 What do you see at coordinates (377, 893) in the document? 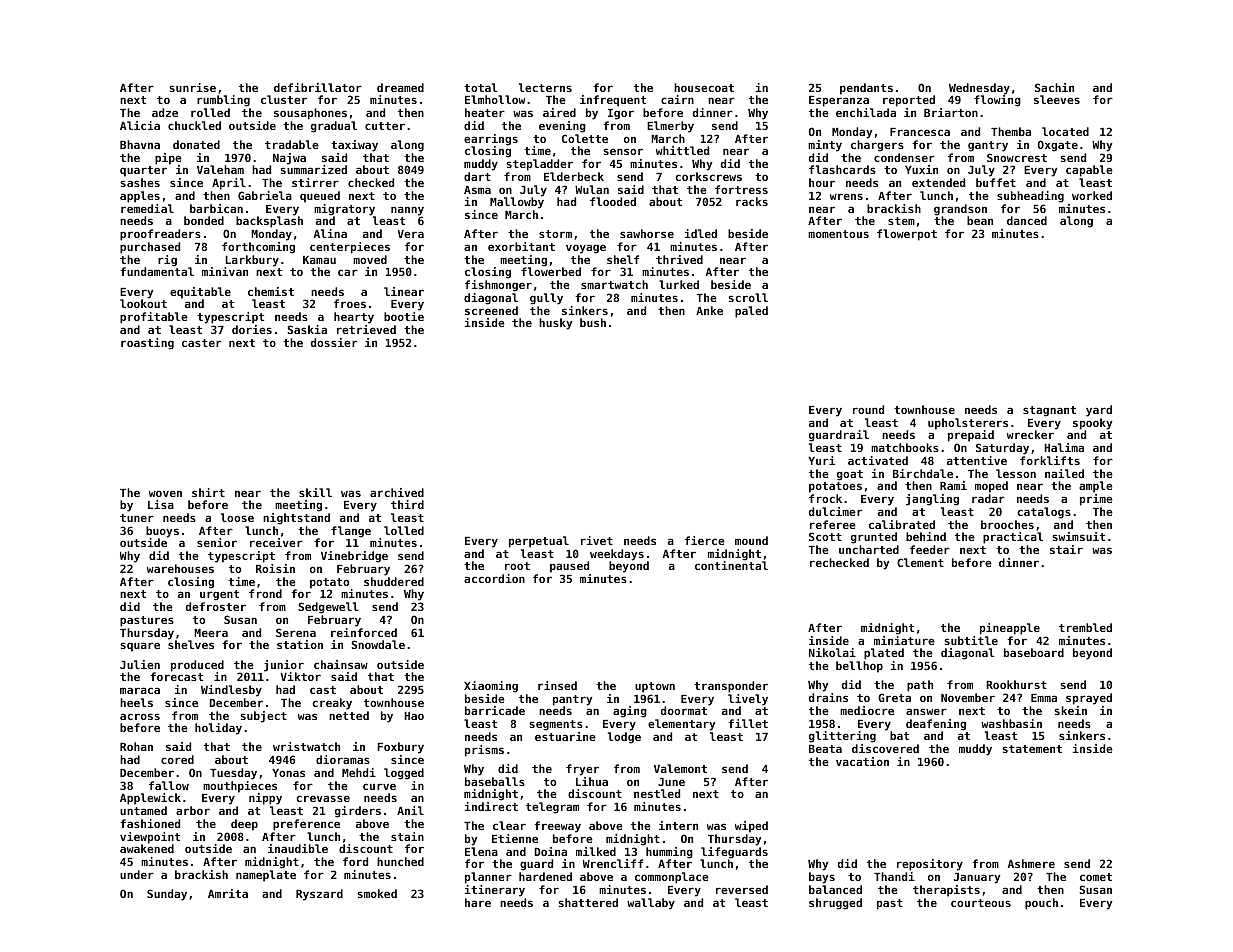
I see `smoked` at bounding box center [377, 893].
